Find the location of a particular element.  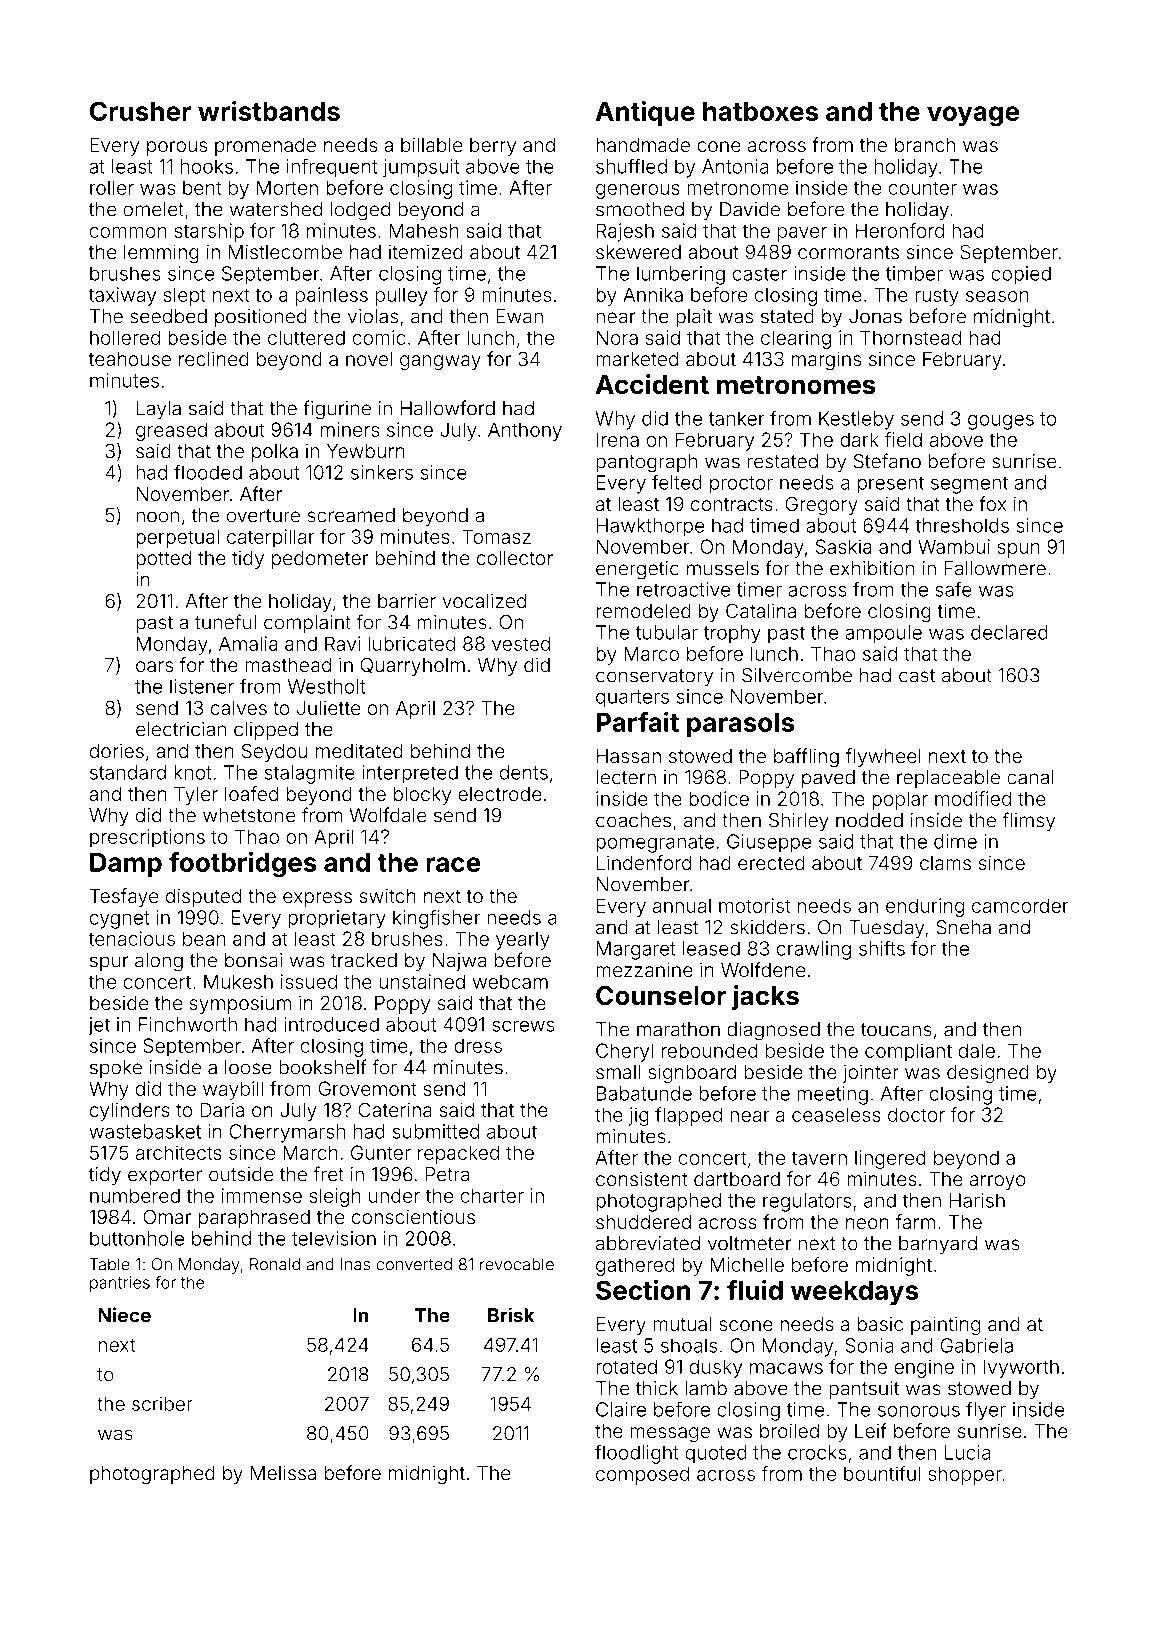

Antique is located at coordinates (645, 113).
